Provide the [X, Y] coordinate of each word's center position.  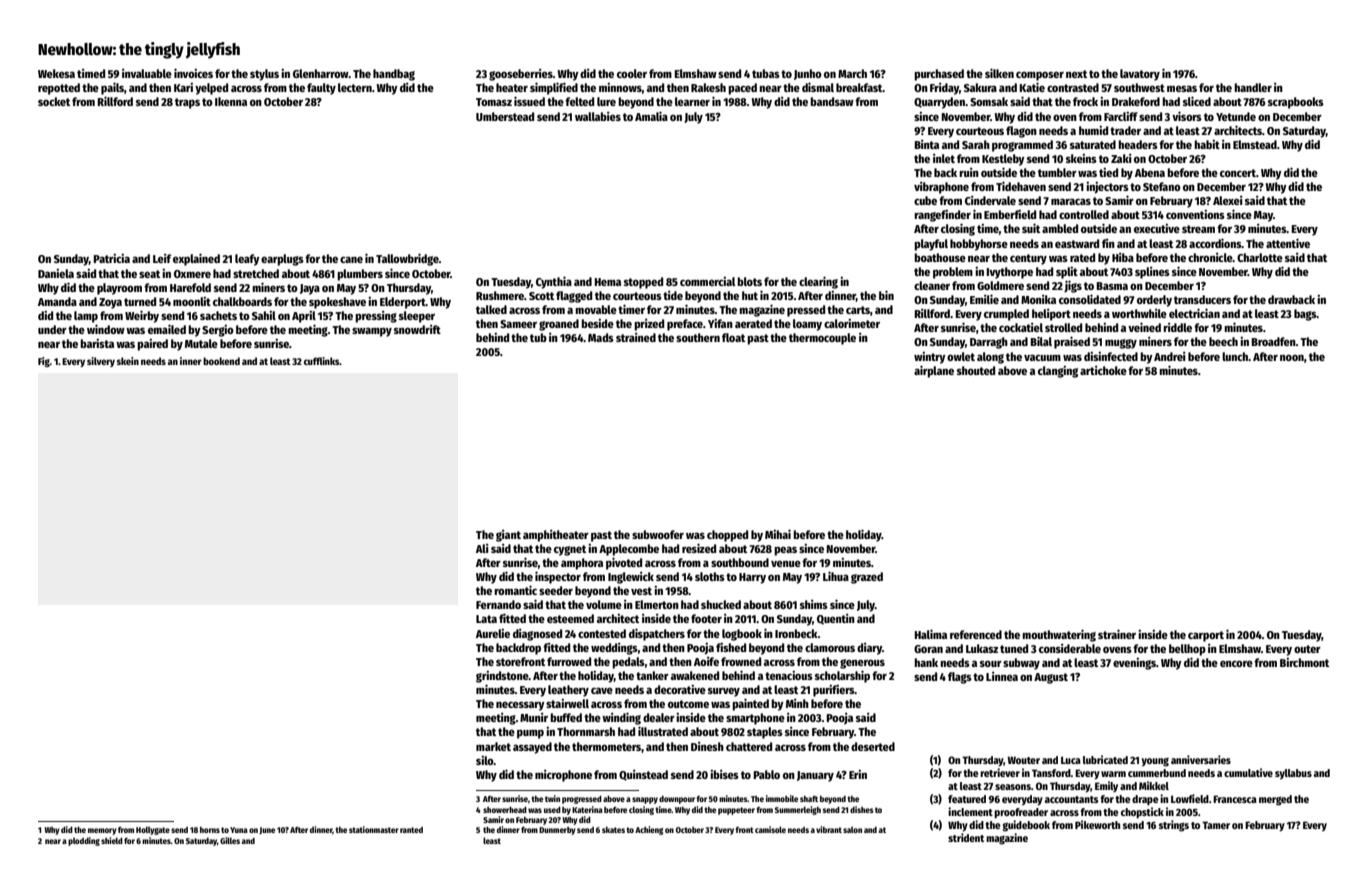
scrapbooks [1296, 103]
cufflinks [322, 361]
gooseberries [521, 75]
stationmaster [374, 829]
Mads [601, 337]
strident [966, 837]
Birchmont [1304, 662]
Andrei [1170, 356]
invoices [193, 73]
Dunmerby [557, 831]
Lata [486, 619]
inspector [558, 577]
